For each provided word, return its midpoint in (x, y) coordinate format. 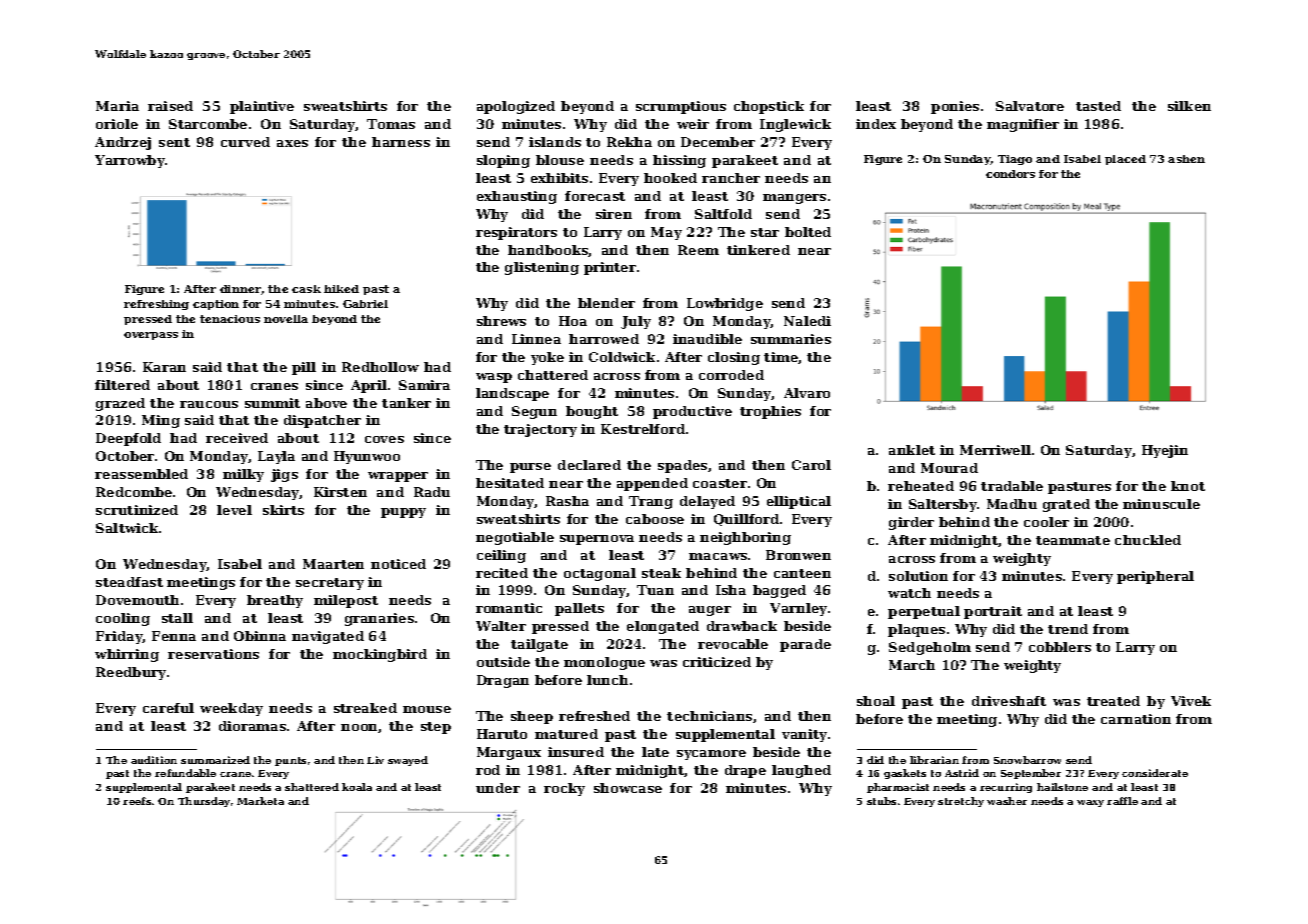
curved (245, 142)
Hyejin (1165, 451)
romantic (509, 608)
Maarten (333, 564)
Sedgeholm (930, 648)
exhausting (517, 197)
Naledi (807, 321)
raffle (1122, 801)
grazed (120, 404)
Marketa (260, 801)
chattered (553, 375)
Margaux (509, 753)
